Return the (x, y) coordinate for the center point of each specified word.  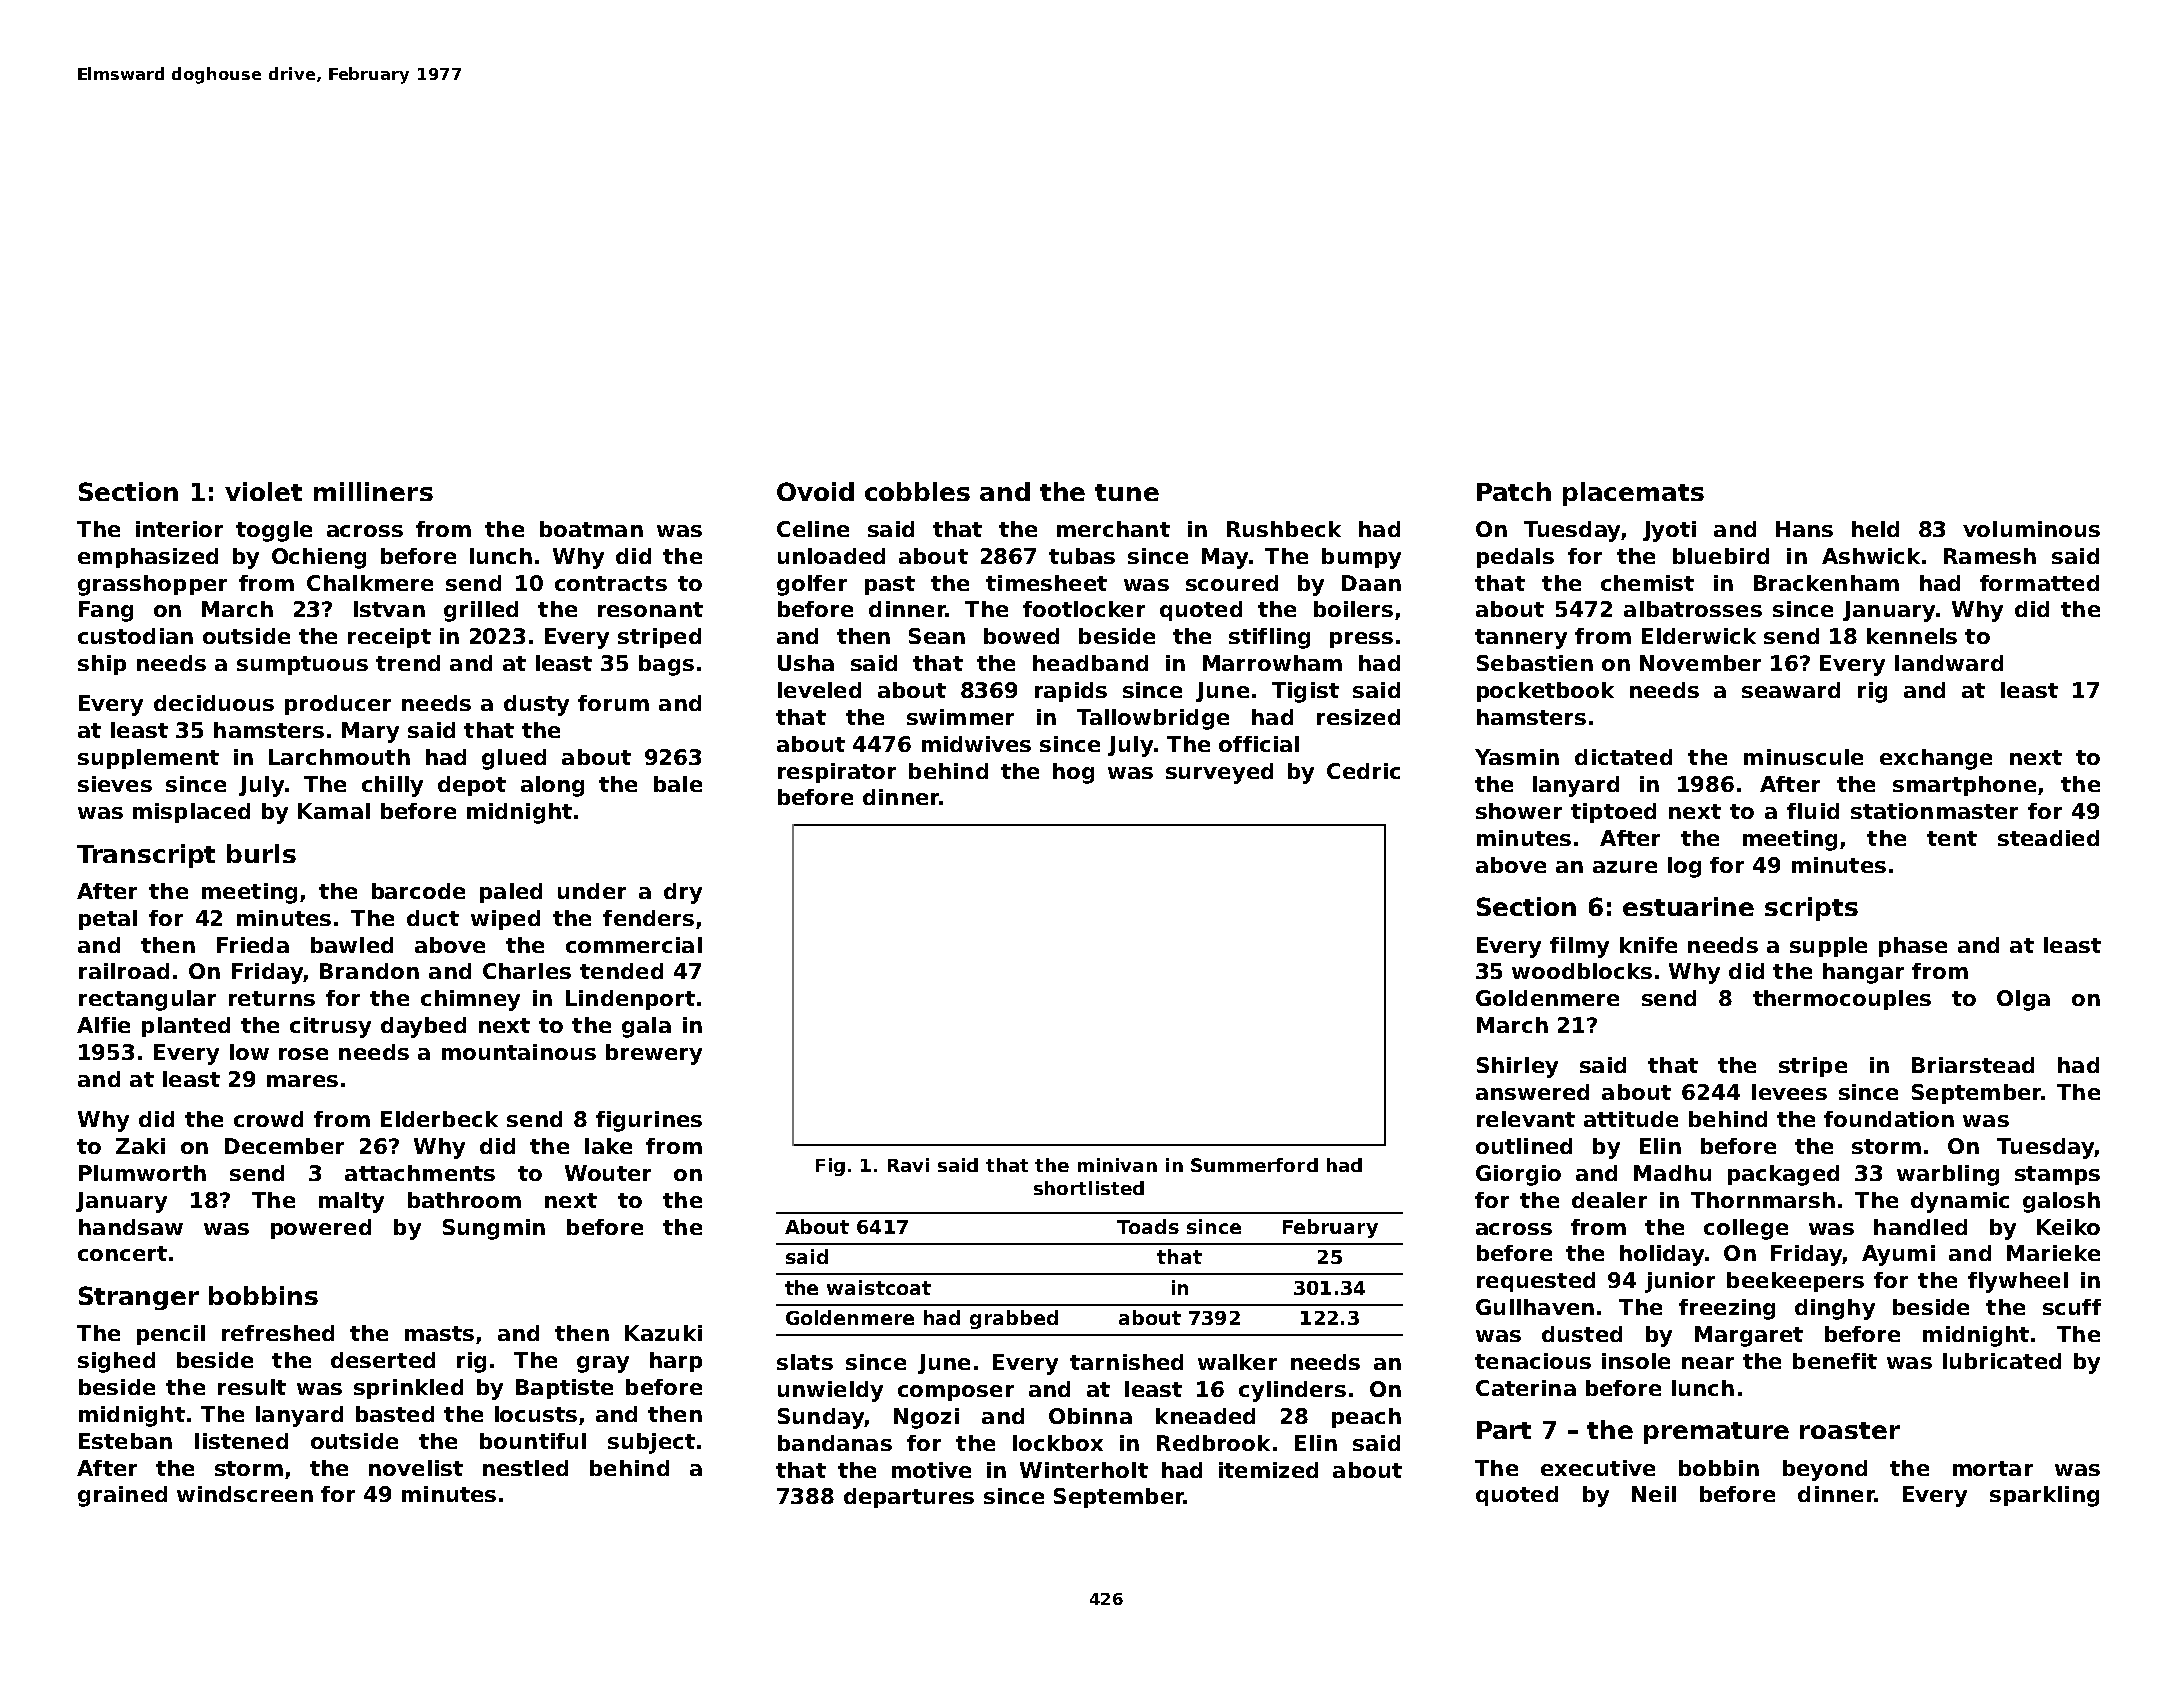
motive (931, 1470)
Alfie (103, 1025)
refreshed (278, 1333)
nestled (525, 1468)
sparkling (2044, 1496)
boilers (1353, 609)
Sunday (821, 1418)
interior (179, 529)
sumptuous (302, 665)
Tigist (1305, 692)
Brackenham (1826, 583)
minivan (1117, 1165)
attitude (1631, 1119)
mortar (1993, 1468)
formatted (2039, 583)
